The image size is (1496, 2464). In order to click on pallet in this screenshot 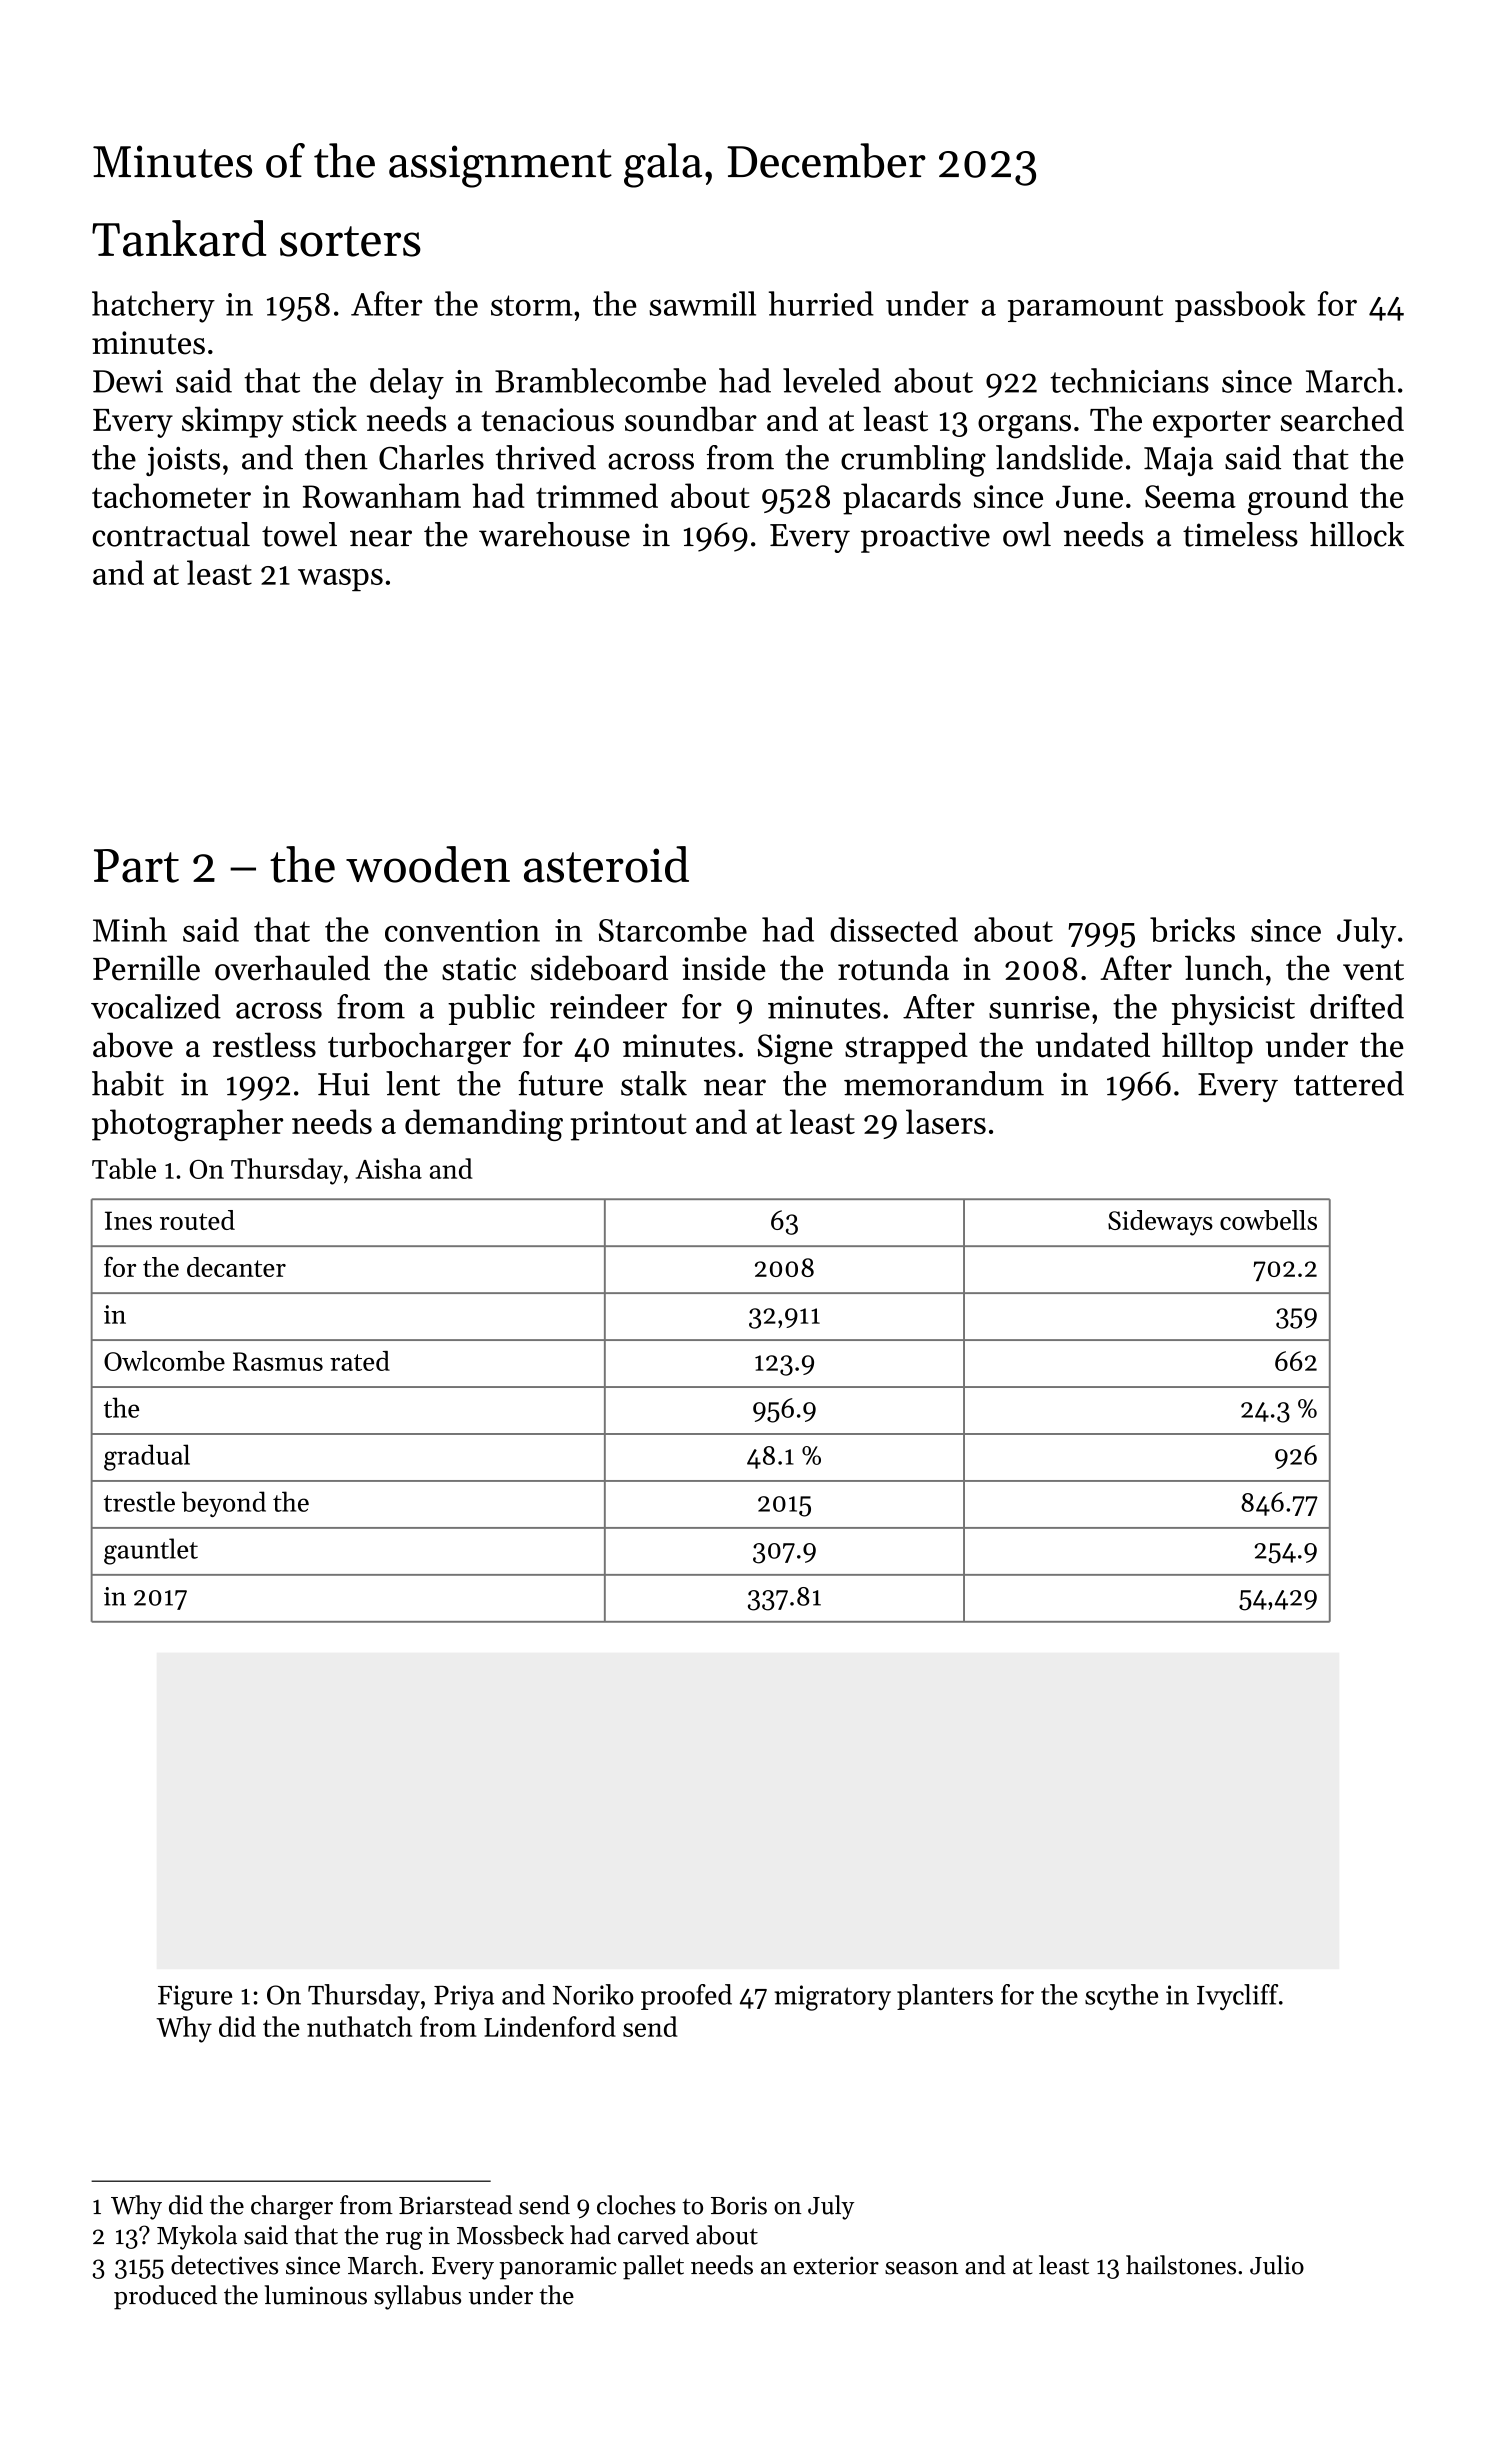, I will do `click(653, 2267)`.
